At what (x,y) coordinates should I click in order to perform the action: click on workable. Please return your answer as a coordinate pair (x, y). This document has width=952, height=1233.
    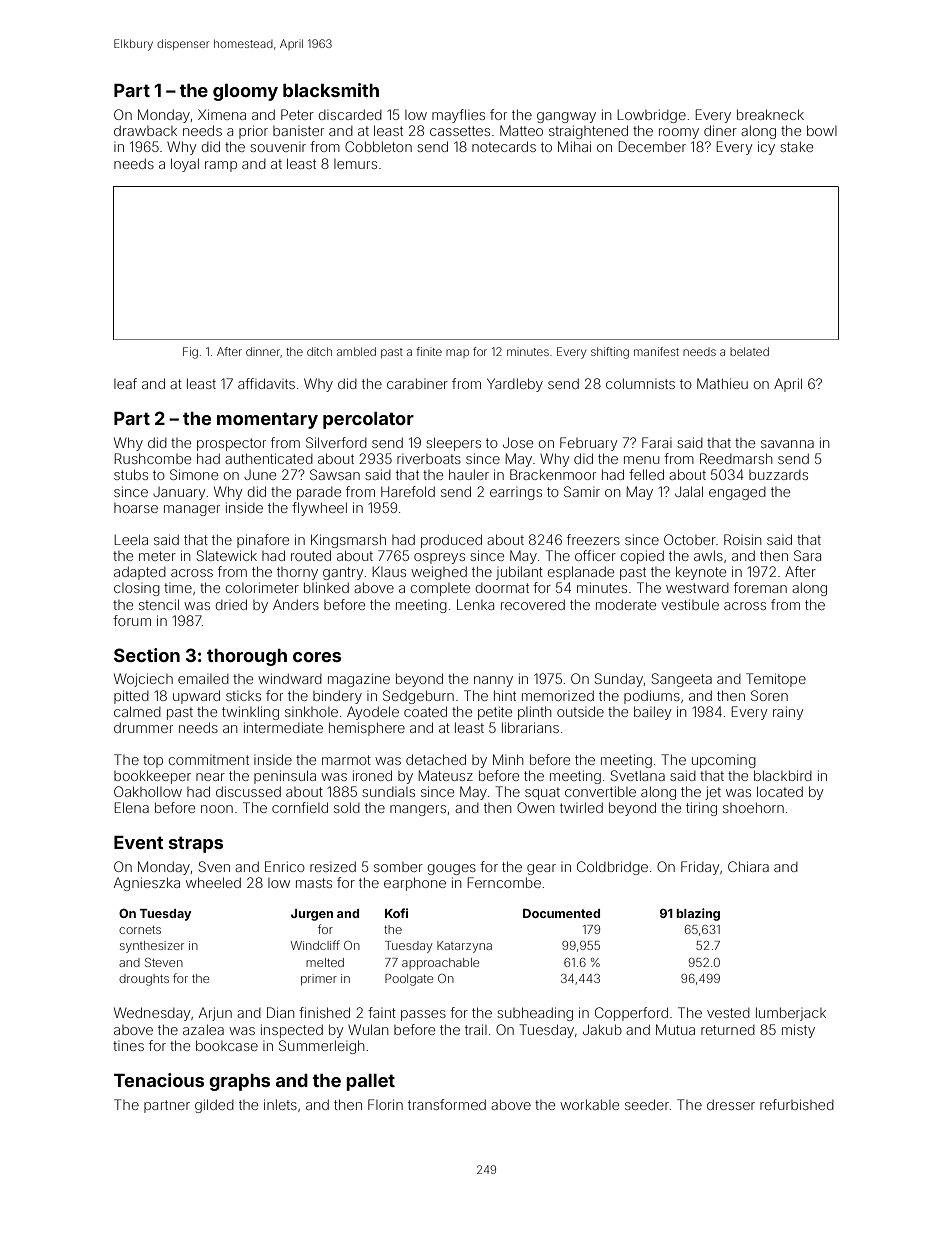
    Looking at the image, I should click on (589, 1104).
